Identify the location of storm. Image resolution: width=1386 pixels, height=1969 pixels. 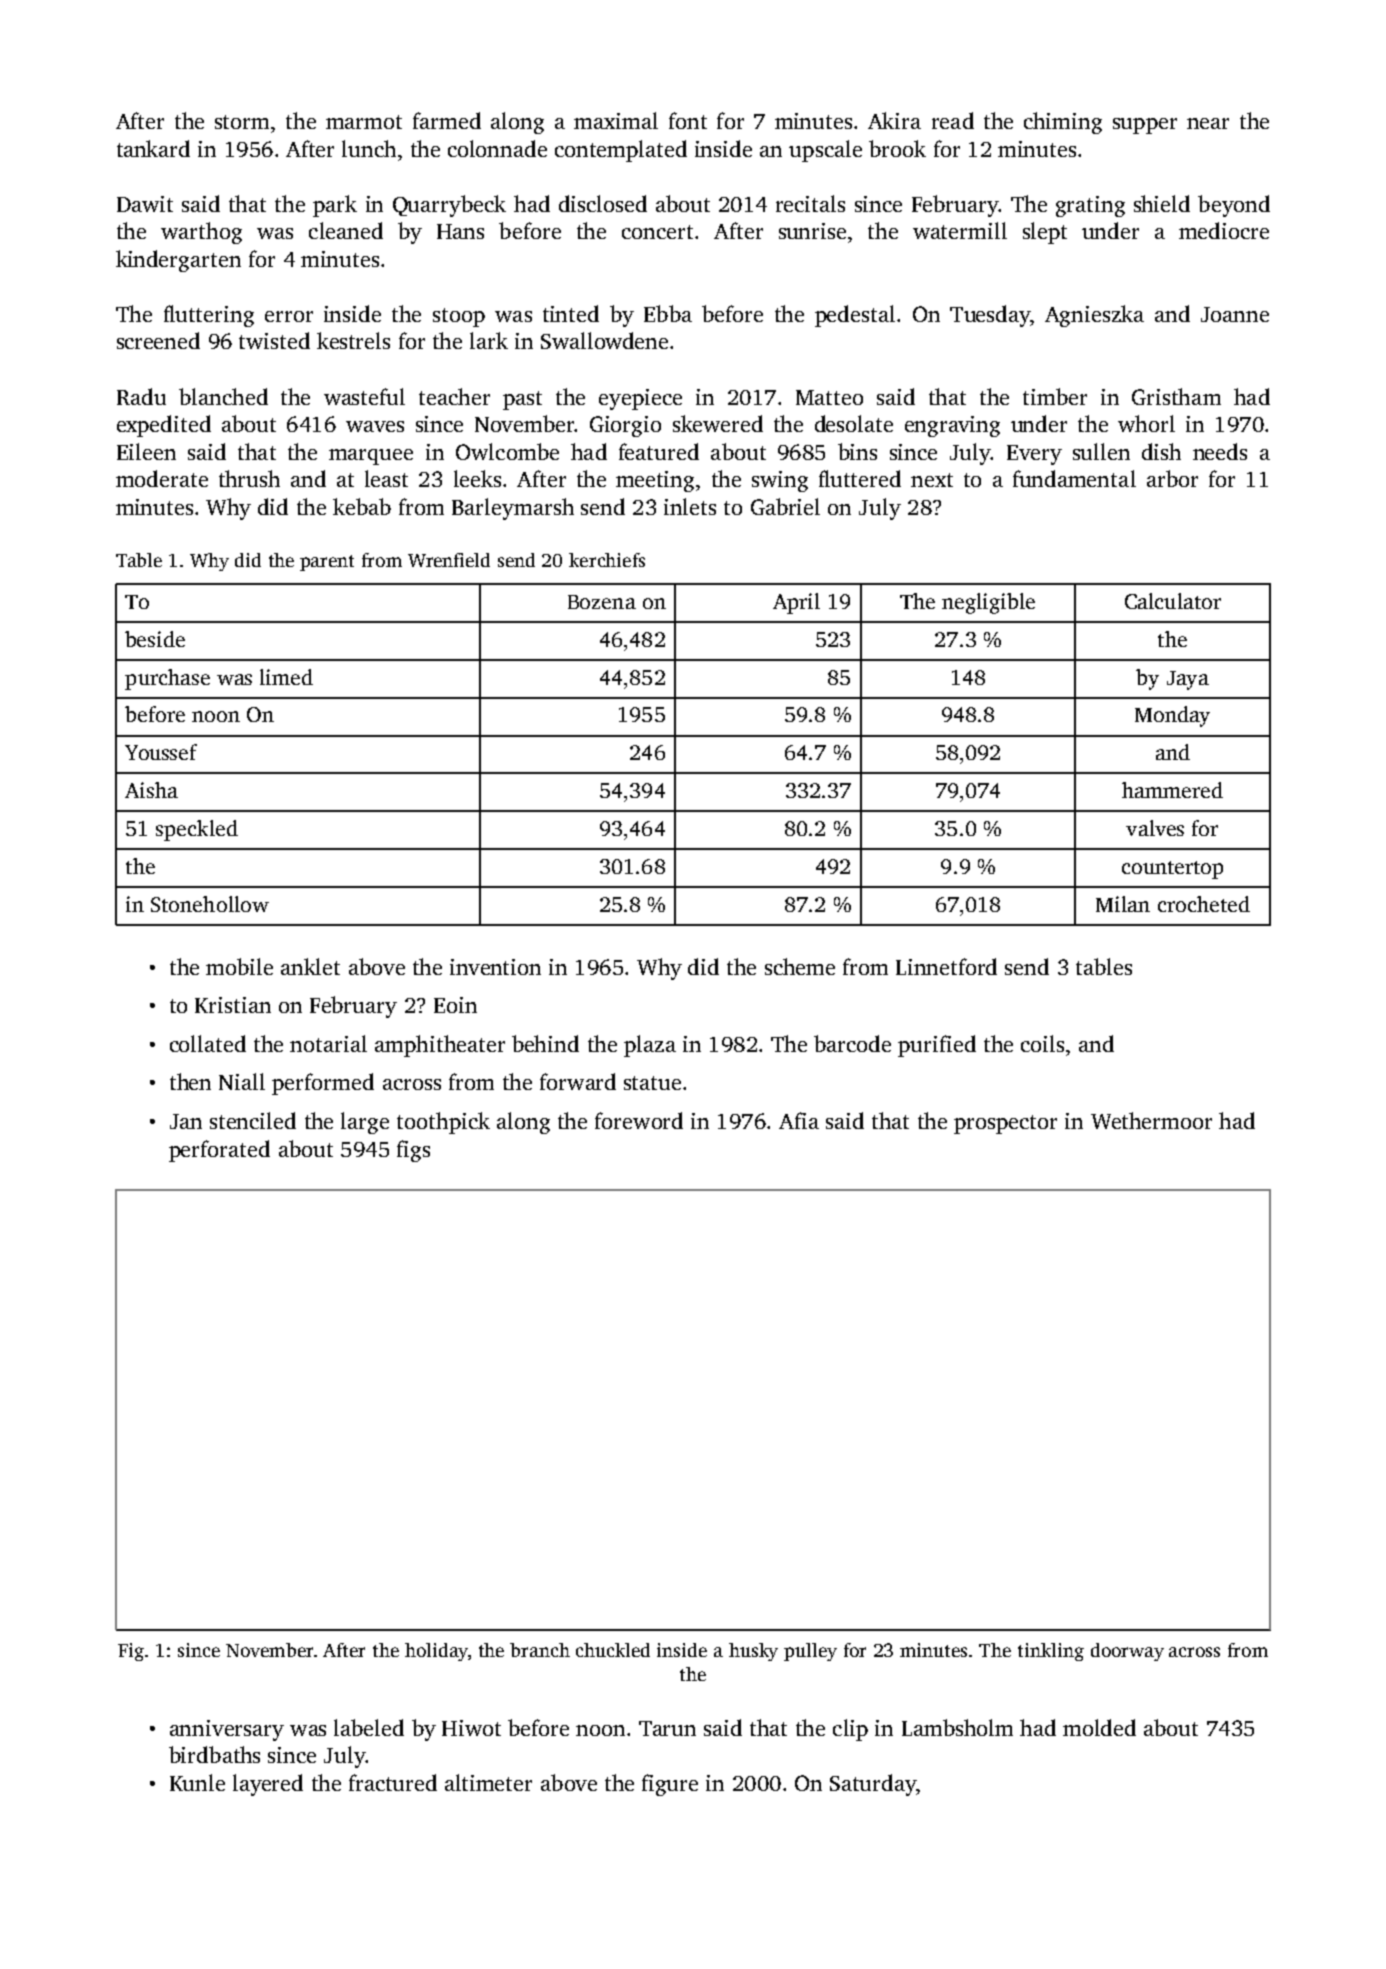
(242, 122).
